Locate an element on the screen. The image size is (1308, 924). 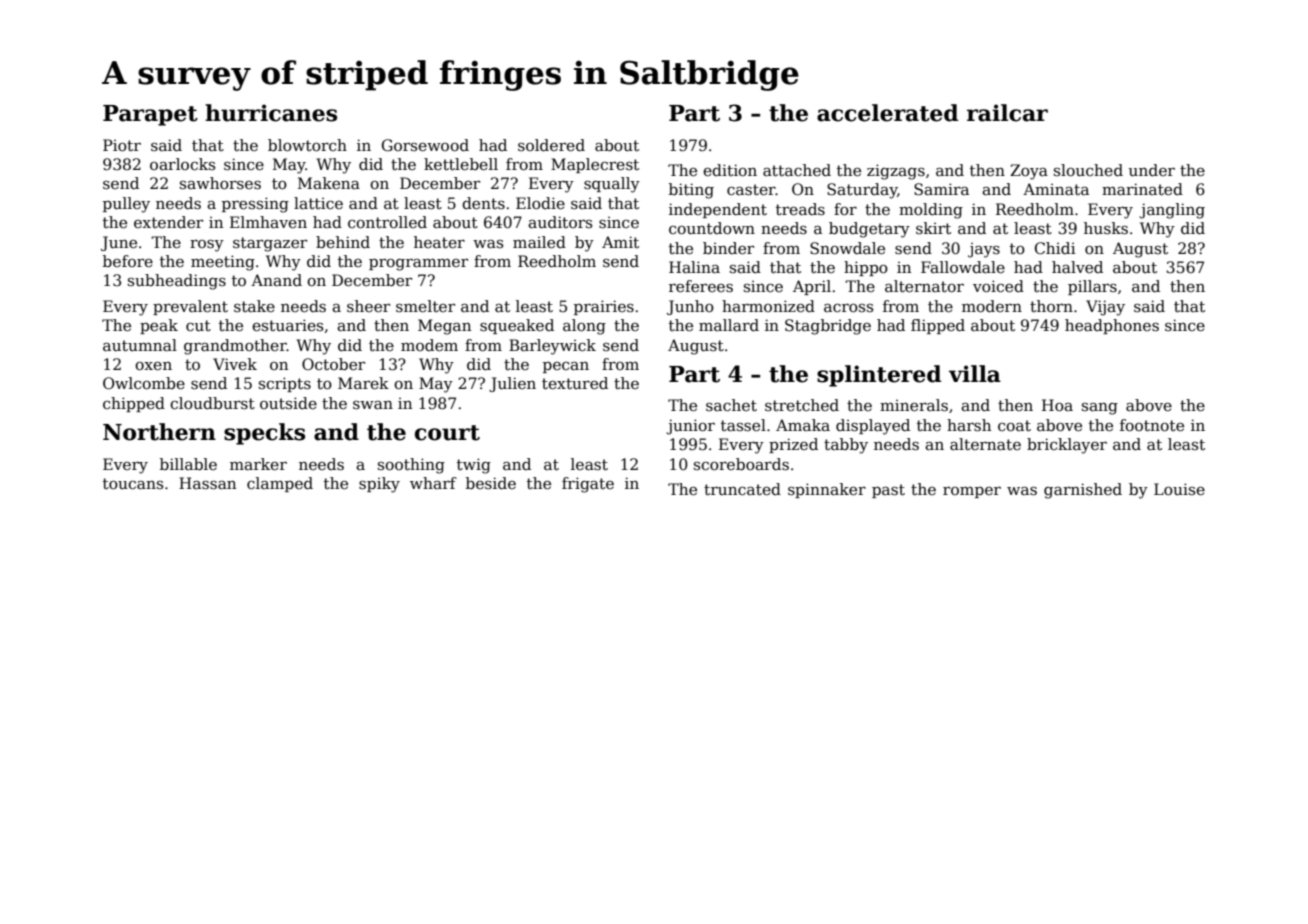
edition is located at coordinates (730, 170).
